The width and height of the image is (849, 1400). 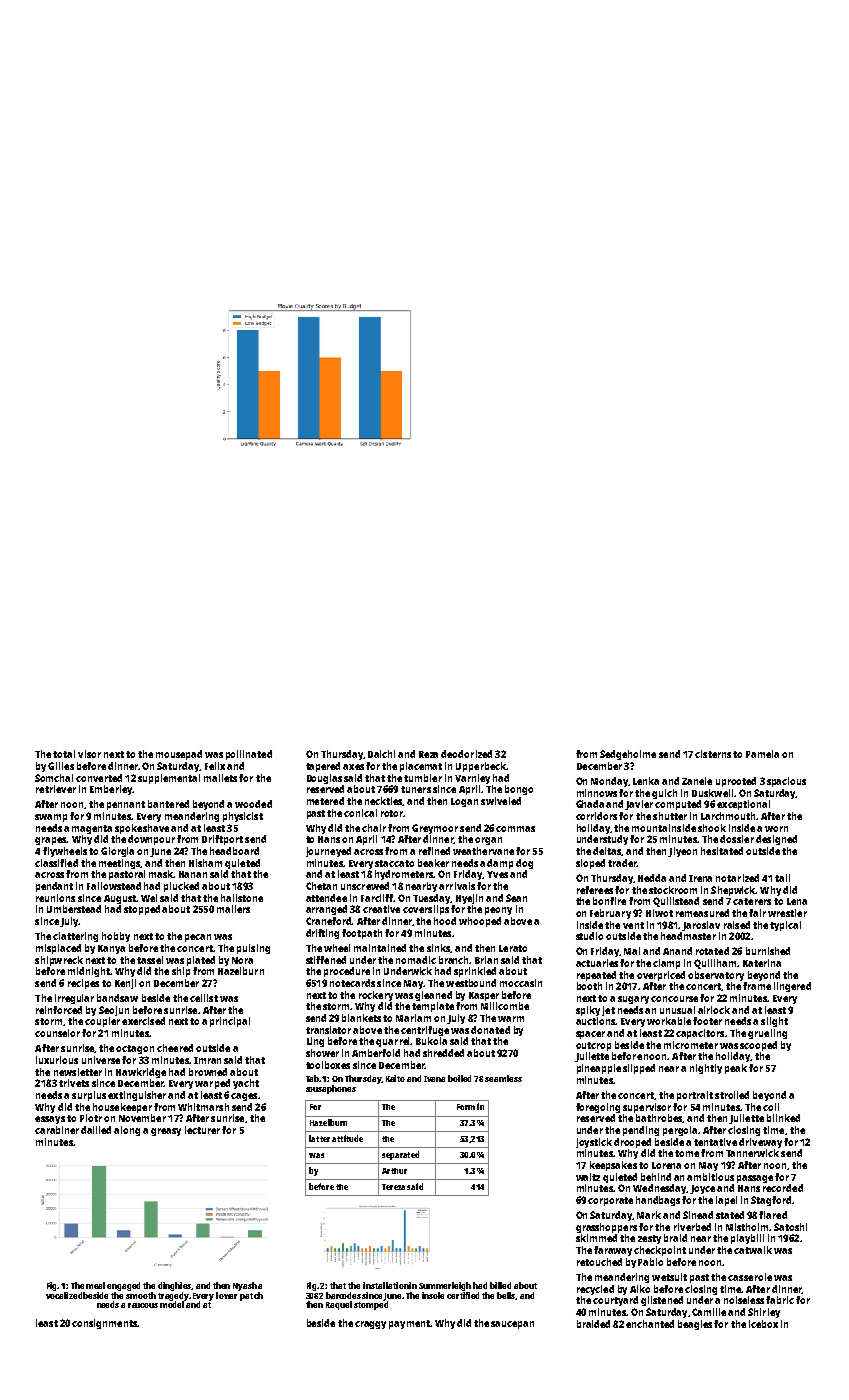 I want to click on riverbed, so click(x=692, y=1227).
